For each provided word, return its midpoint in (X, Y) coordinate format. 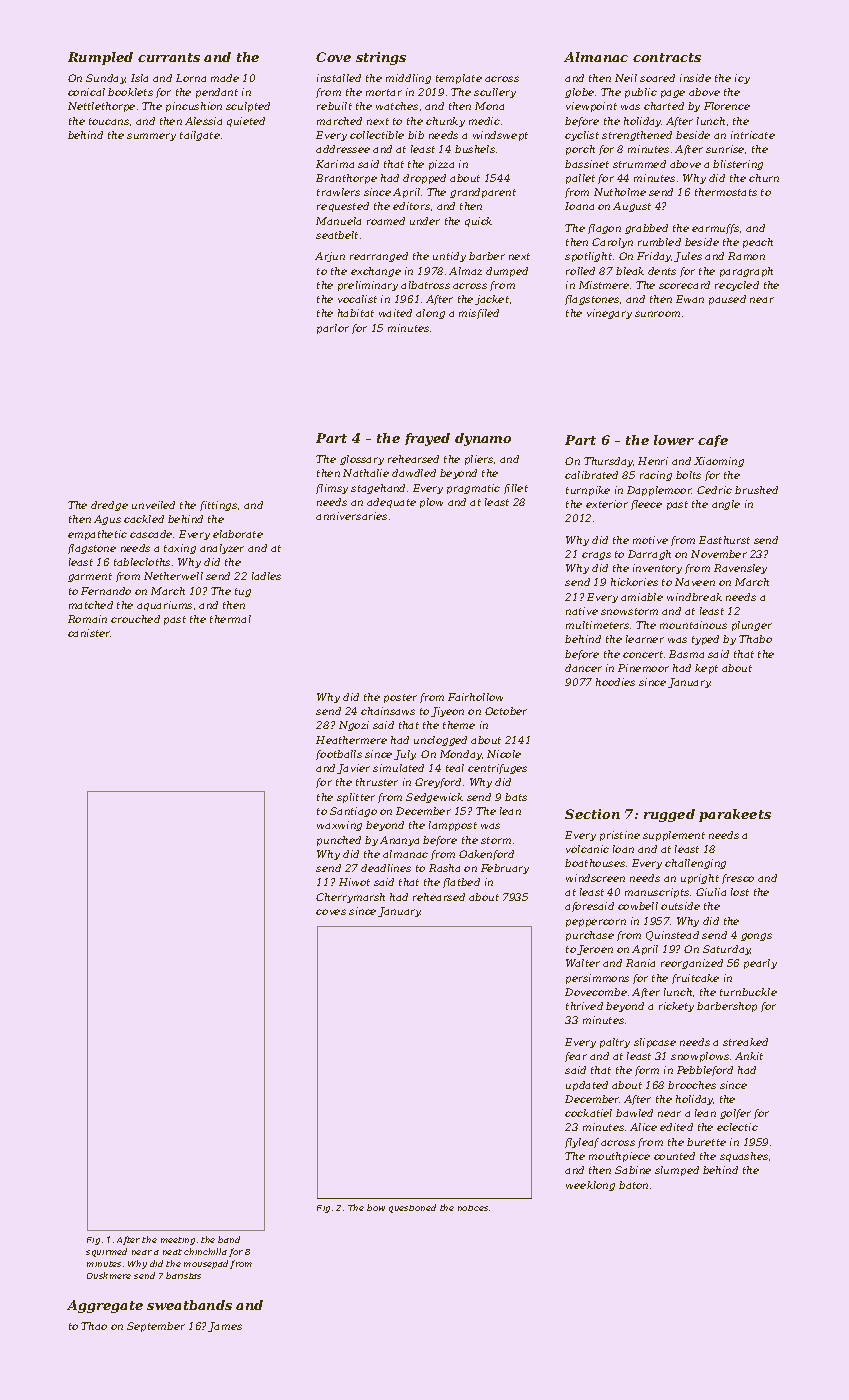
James (225, 1327)
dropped (424, 179)
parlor (333, 329)
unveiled (153, 505)
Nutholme (620, 192)
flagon (604, 229)
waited (395, 313)
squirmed (106, 1252)
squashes (744, 1157)
